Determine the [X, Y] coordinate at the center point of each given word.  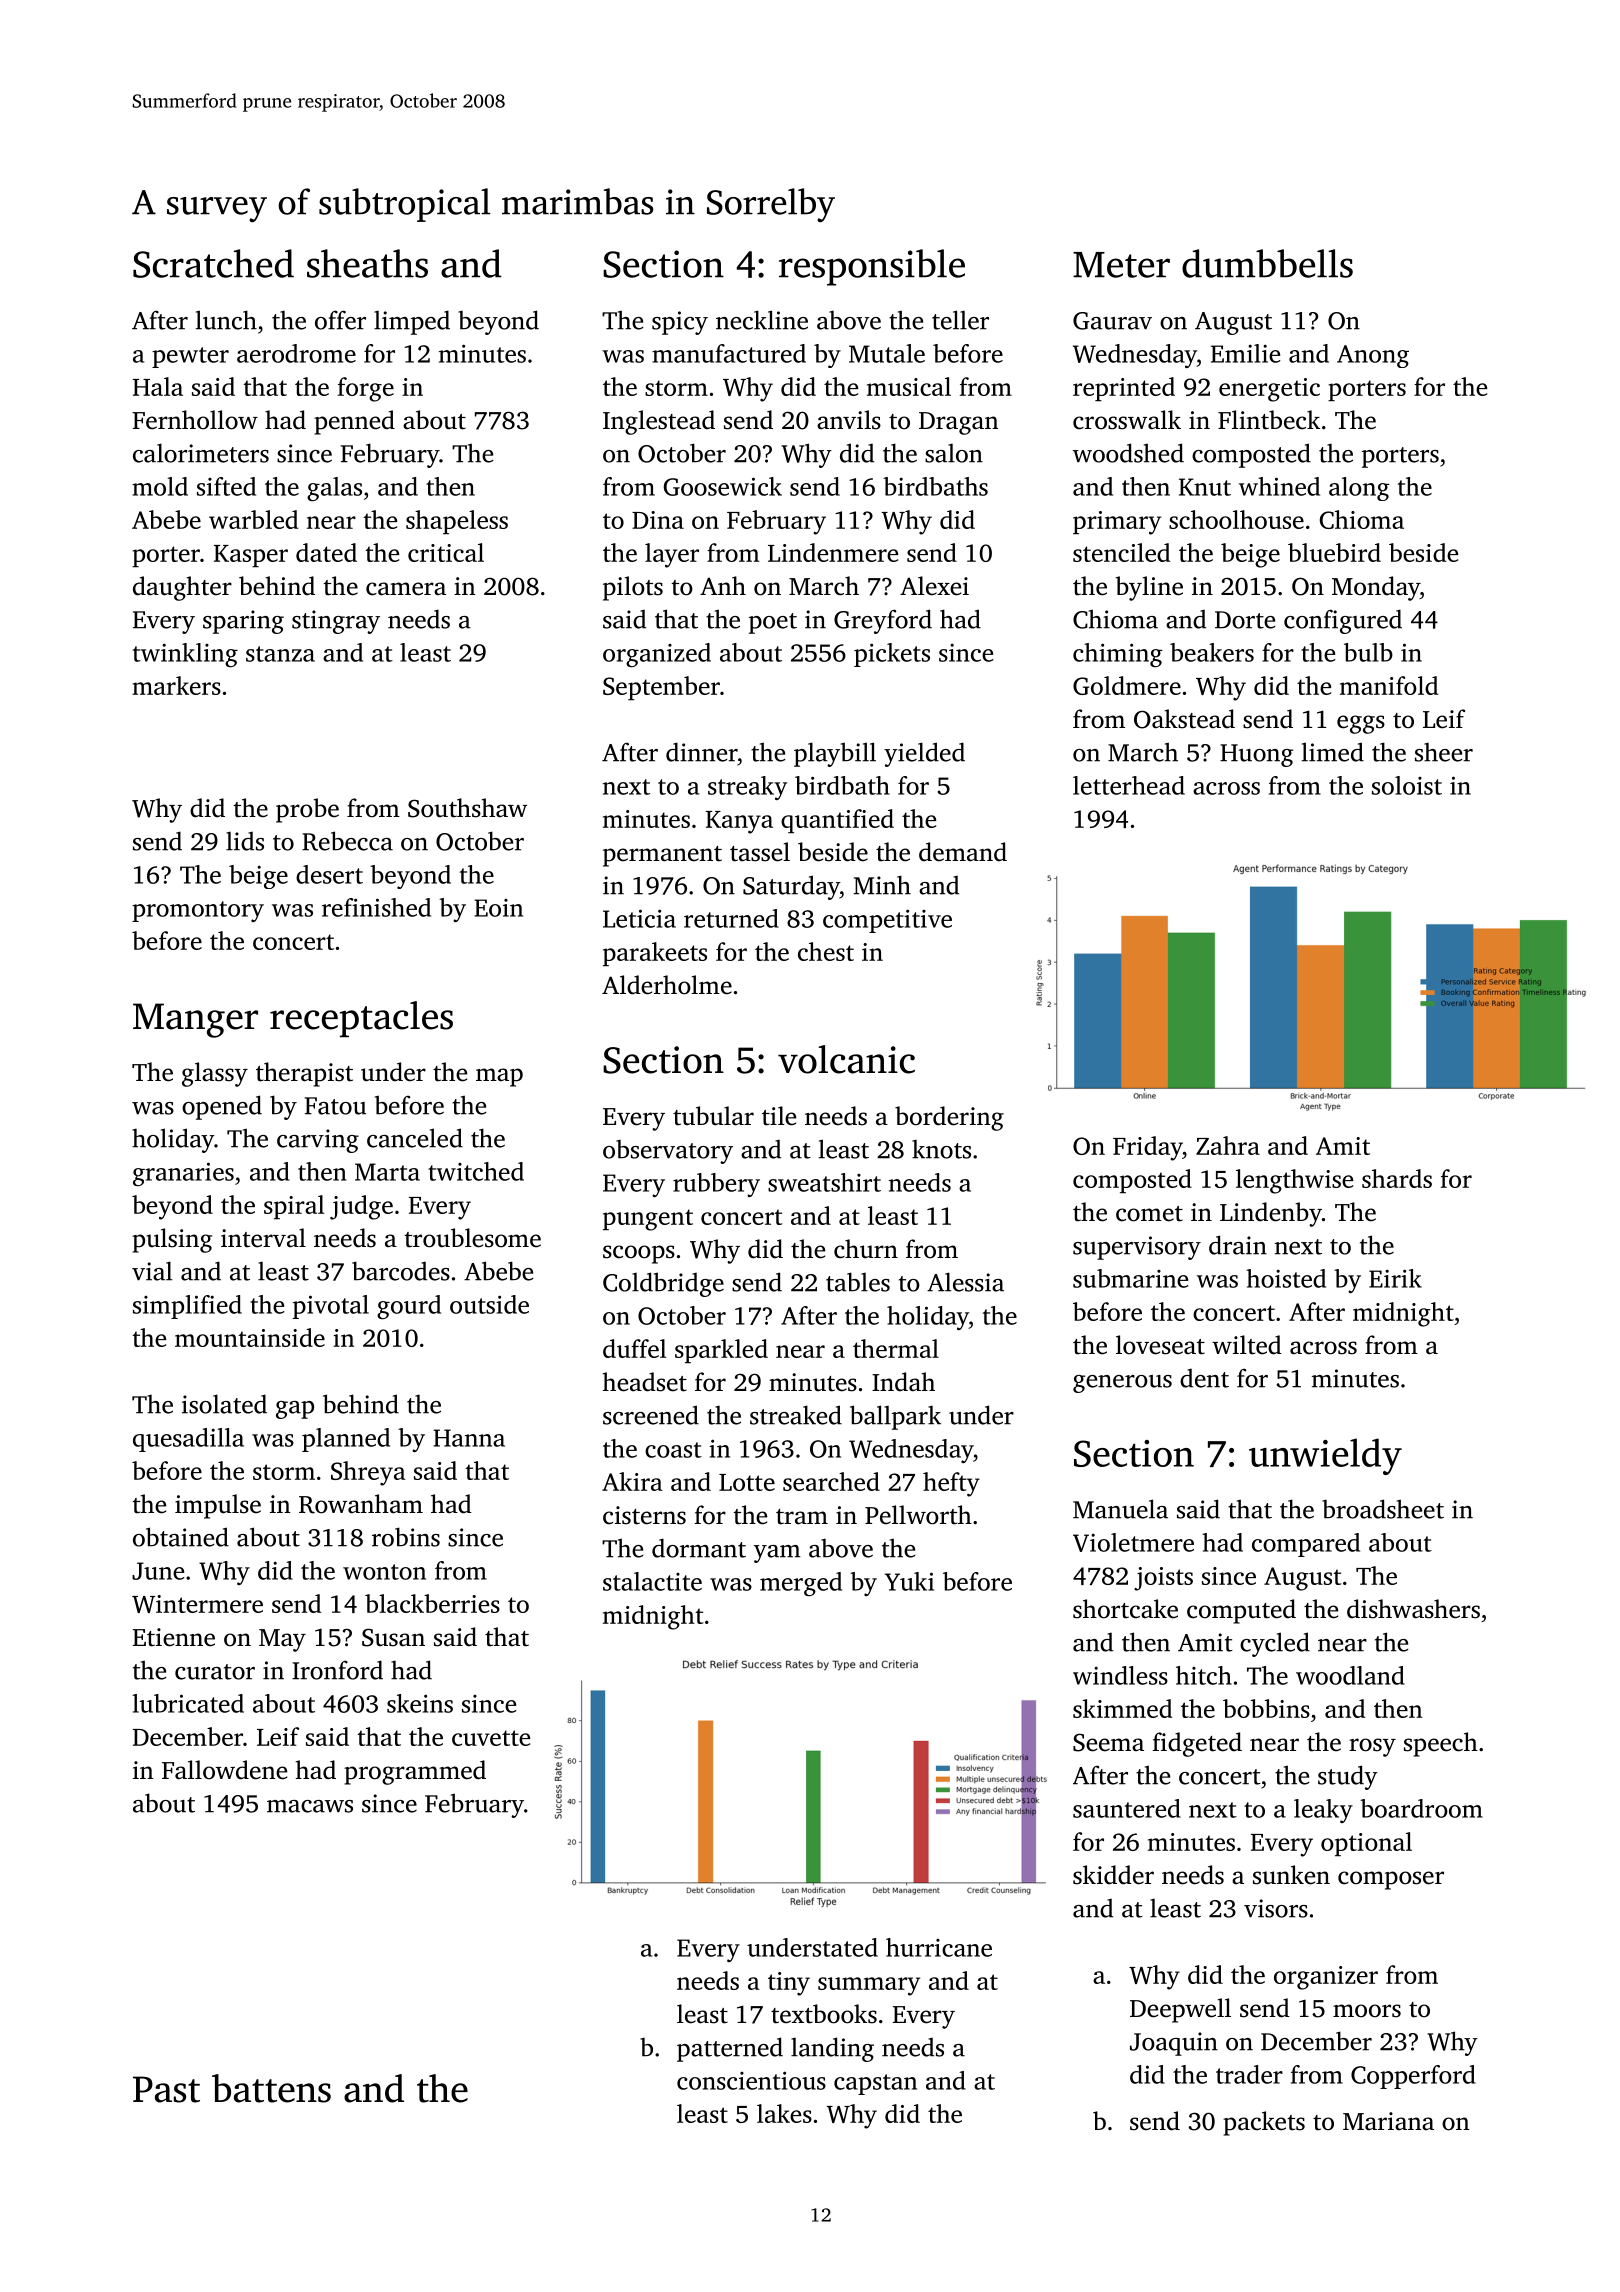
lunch [226, 320]
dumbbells [1267, 263]
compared [1306, 1545]
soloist [1407, 785]
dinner [701, 752]
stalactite [652, 1581]
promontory [198, 911]
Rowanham [361, 1504]
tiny [789, 1984]
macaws [310, 1806]
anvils [849, 420]
